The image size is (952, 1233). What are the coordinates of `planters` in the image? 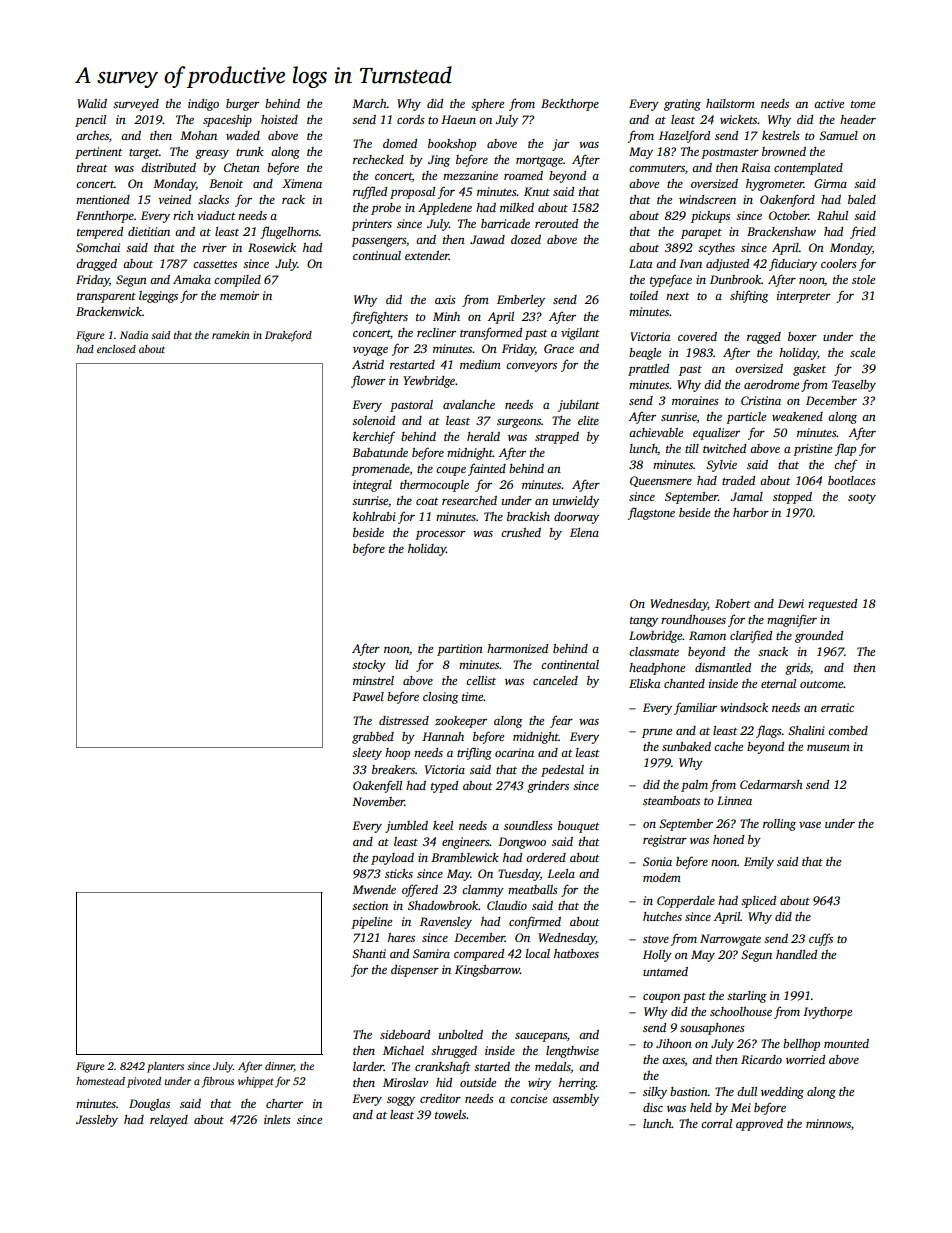 It's located at (165, 1067).
